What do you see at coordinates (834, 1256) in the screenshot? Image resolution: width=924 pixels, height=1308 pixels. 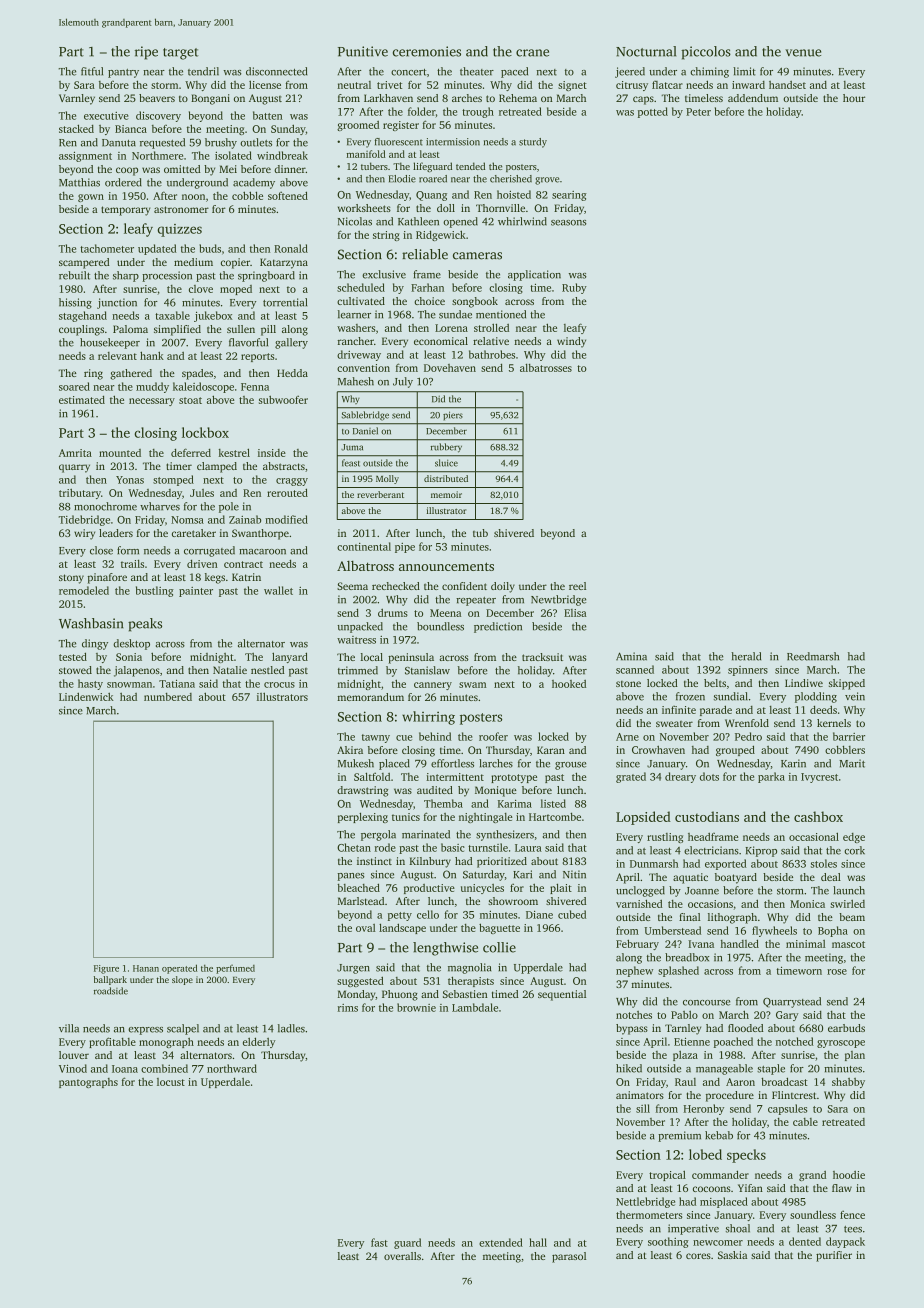 I see `purifier` at bounding box center [834, 1256].
